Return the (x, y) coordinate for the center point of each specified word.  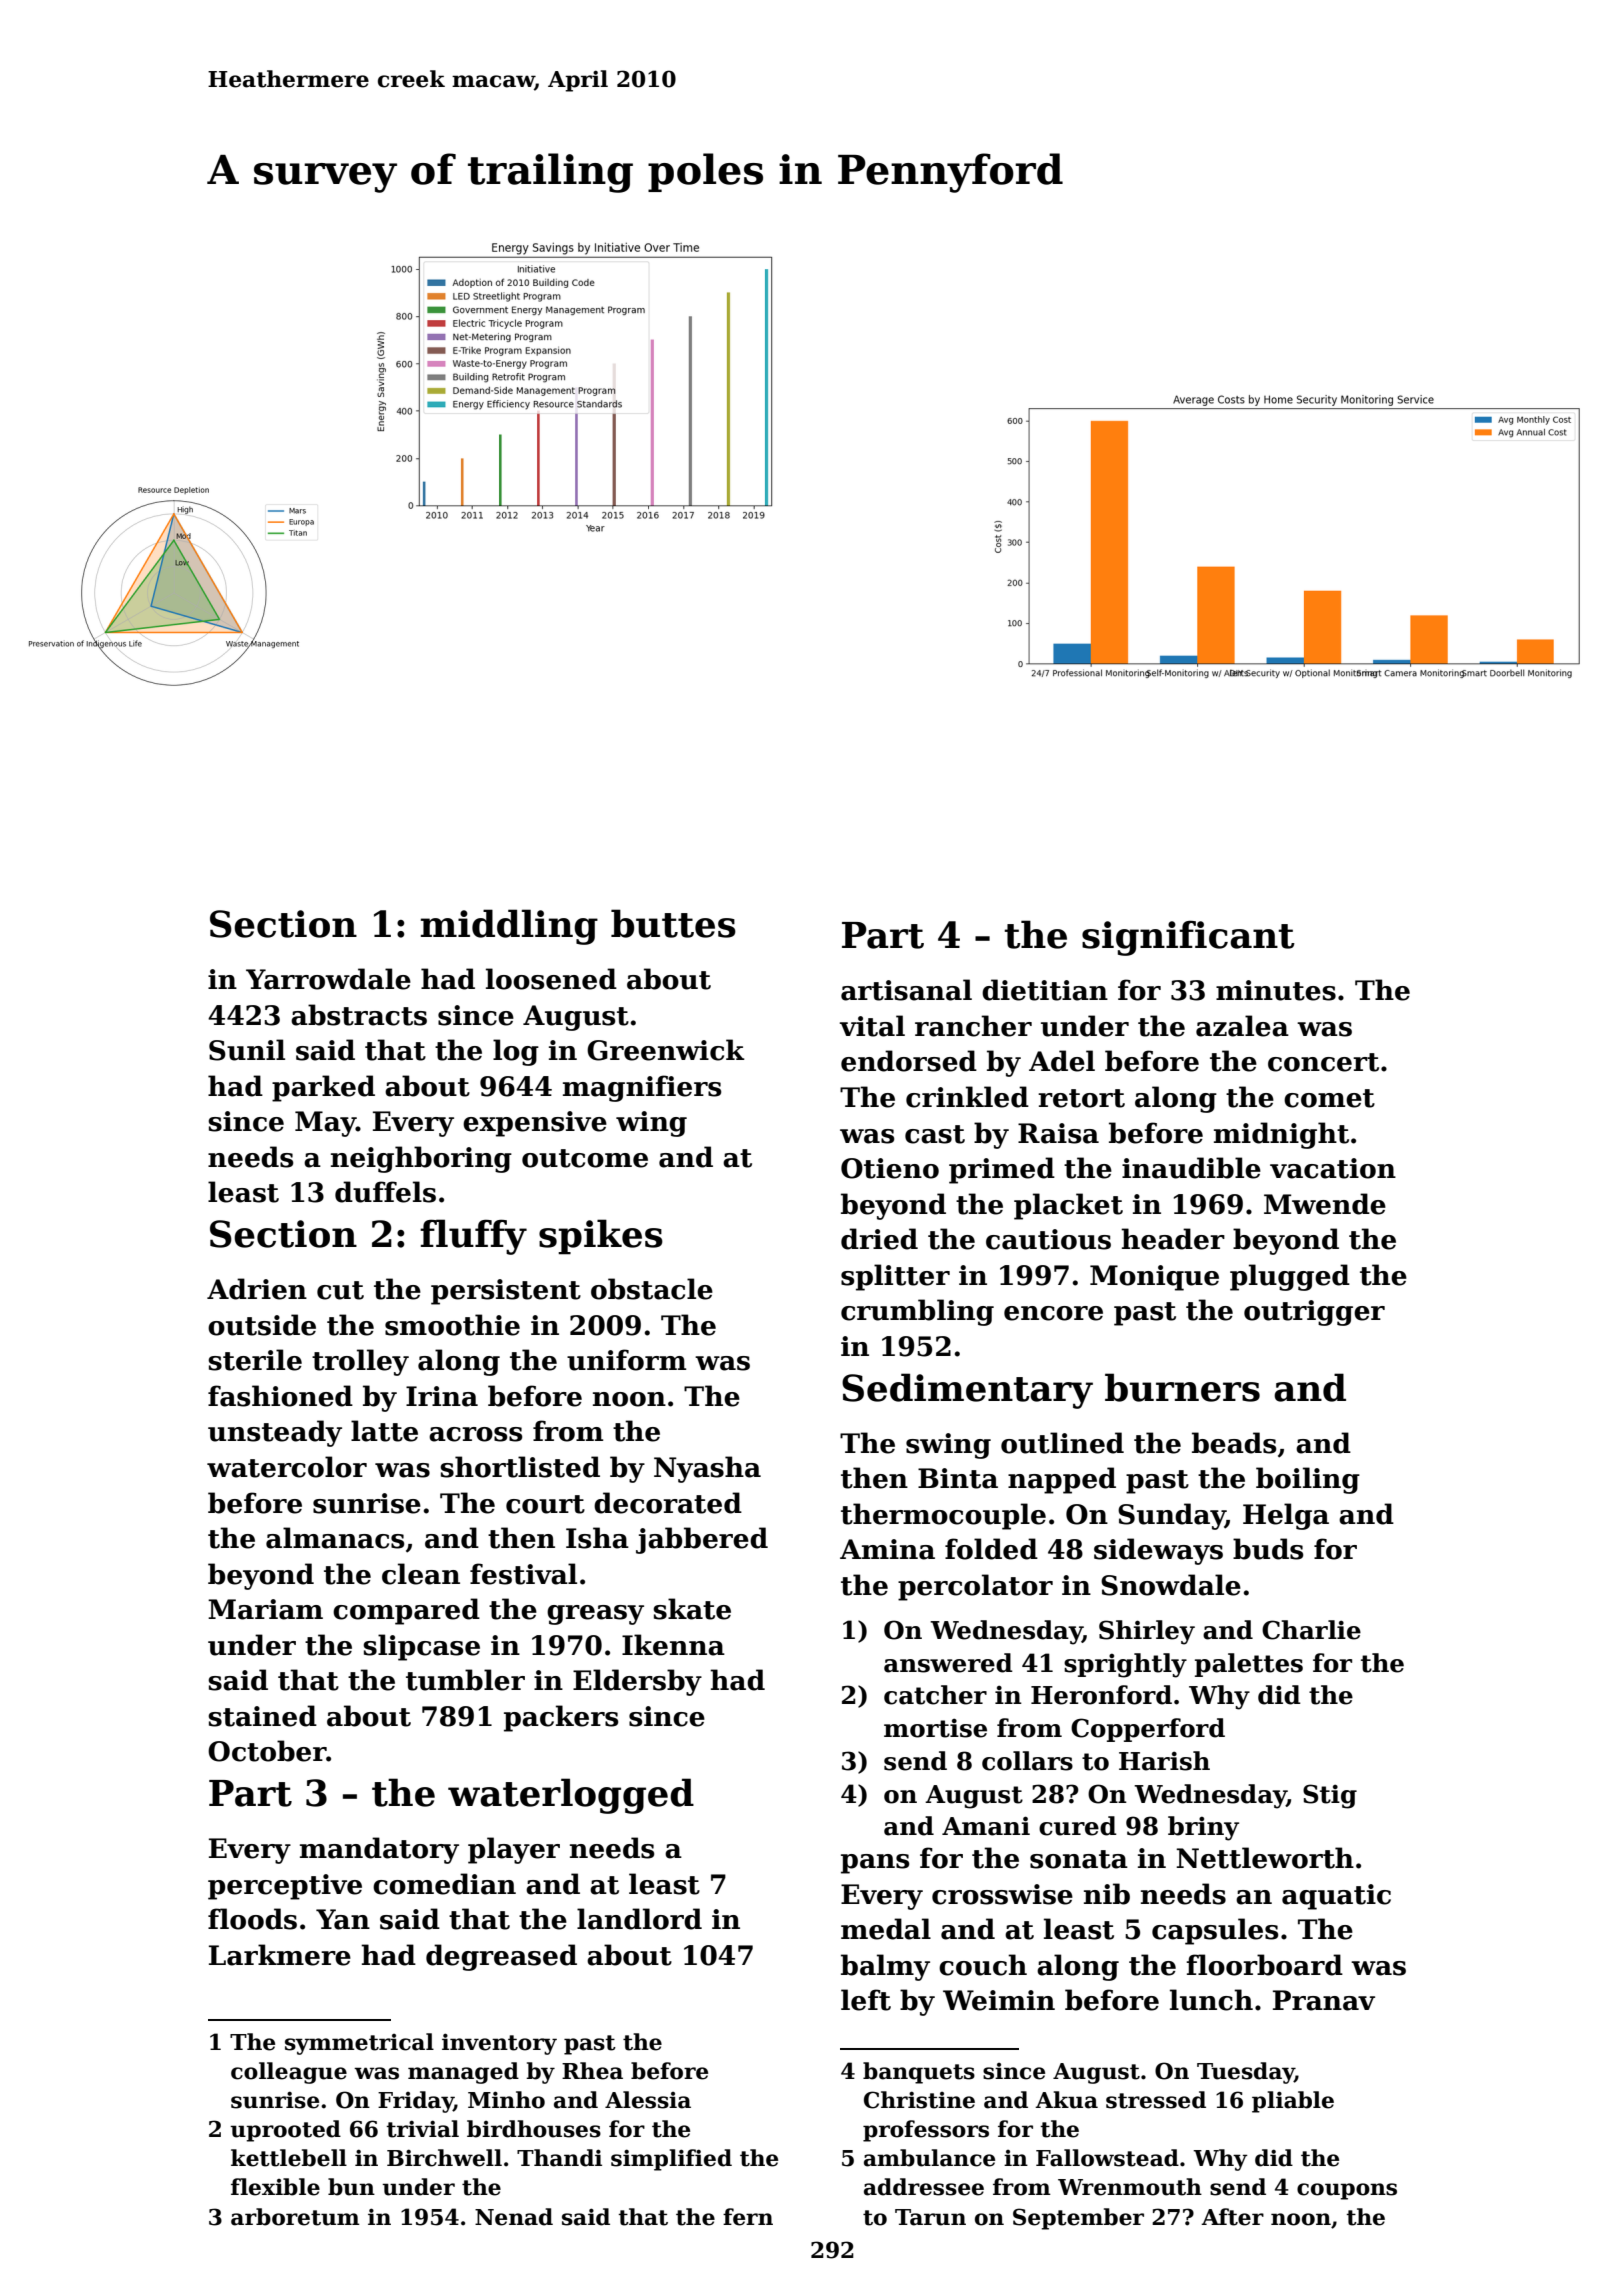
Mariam (265, 1609)
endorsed (909, 1061)
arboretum (295, 2217)
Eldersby (637, 1682)
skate (692, 1609)
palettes (1249, 1665)
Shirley (1147, 1632)
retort (1081, 1098)
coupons (1347, 2191)
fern (748, 2217)
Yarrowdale (328, 979)
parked (323, 1088)
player (514, 1850)
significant (1188, 938)
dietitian (1045, 990)
